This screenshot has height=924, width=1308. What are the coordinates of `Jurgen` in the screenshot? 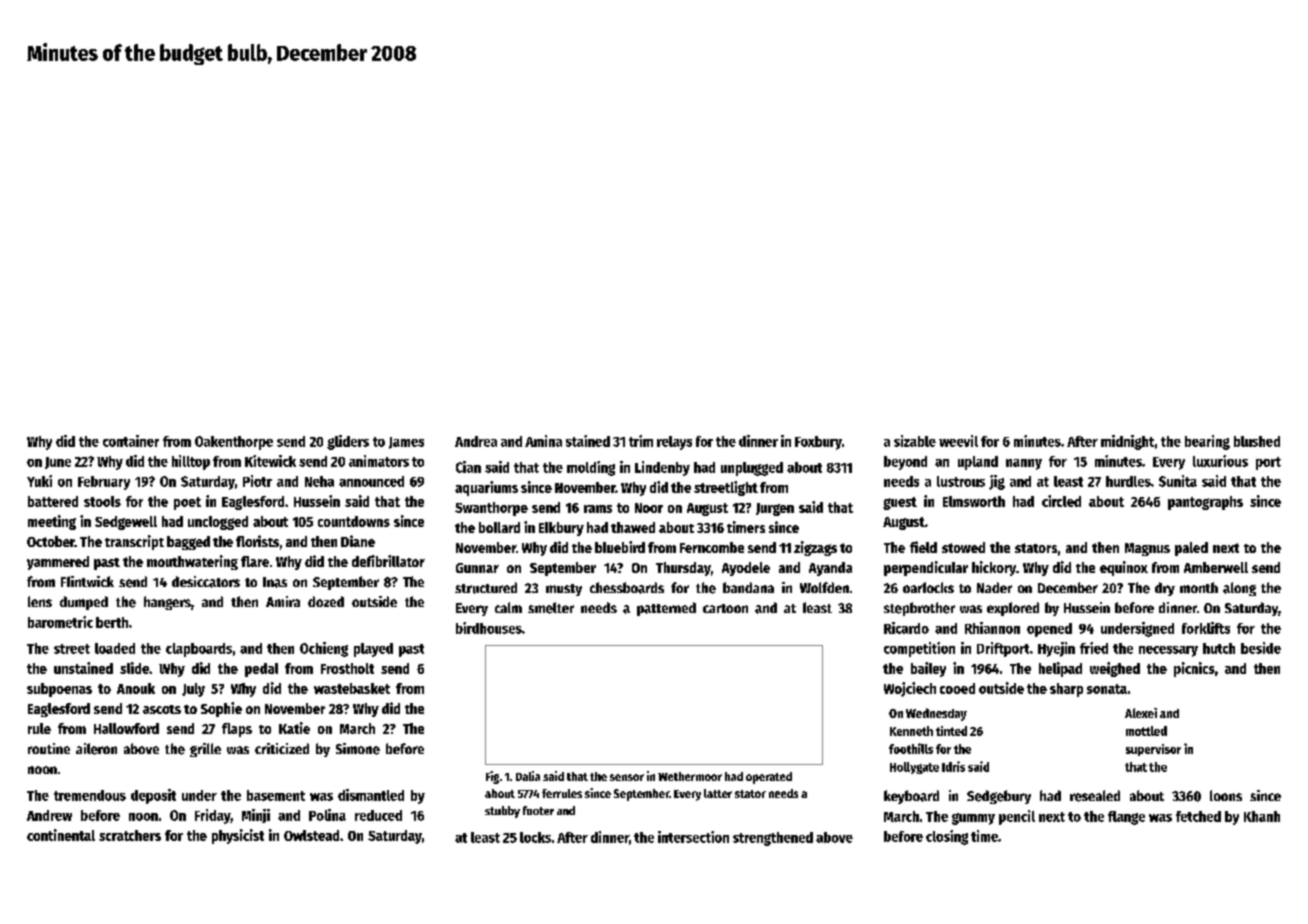 It's located at (775, 509).
